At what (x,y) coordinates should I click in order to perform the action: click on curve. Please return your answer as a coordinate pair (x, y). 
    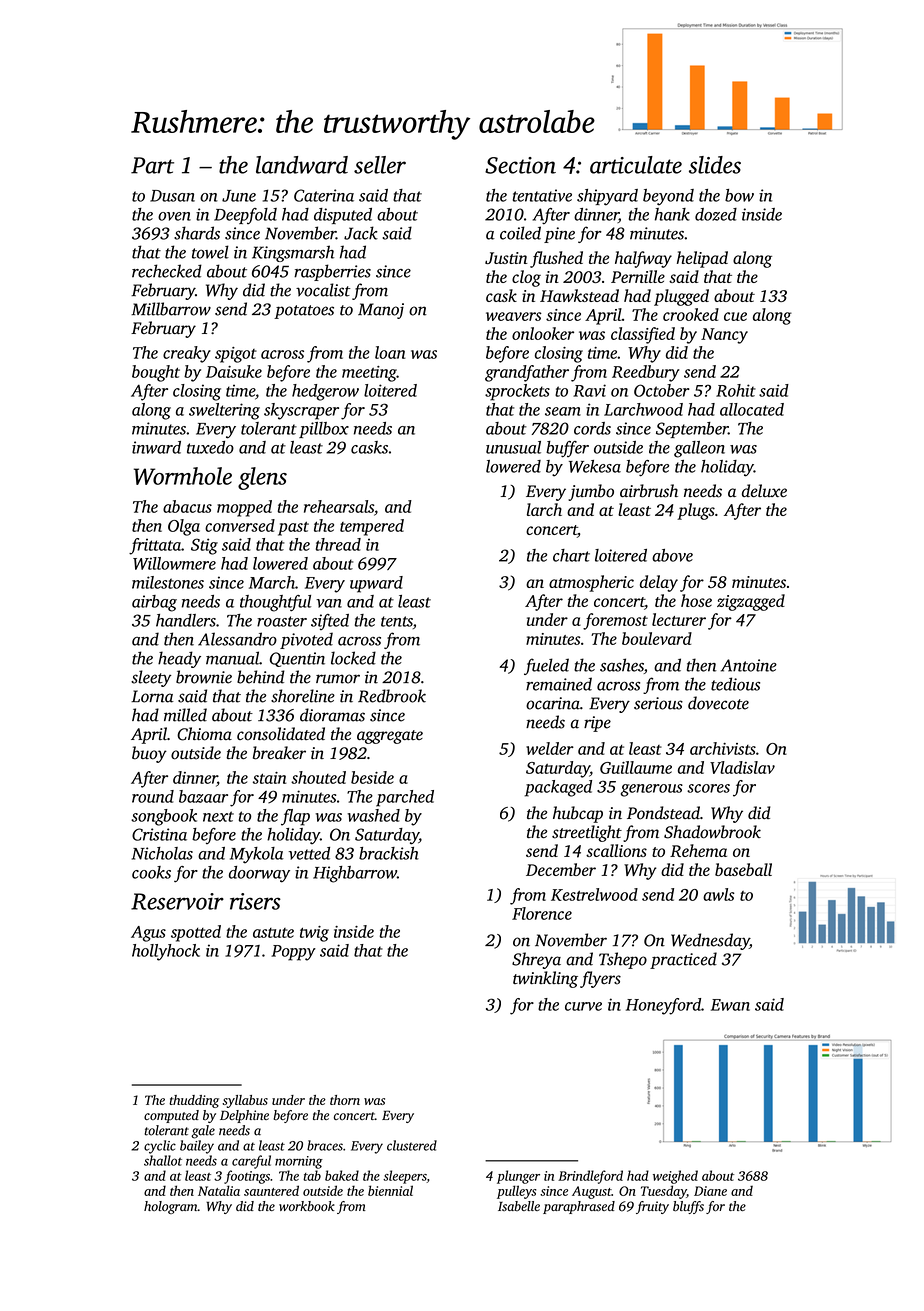
    Looking at the image, I should click on (583, 1006).
